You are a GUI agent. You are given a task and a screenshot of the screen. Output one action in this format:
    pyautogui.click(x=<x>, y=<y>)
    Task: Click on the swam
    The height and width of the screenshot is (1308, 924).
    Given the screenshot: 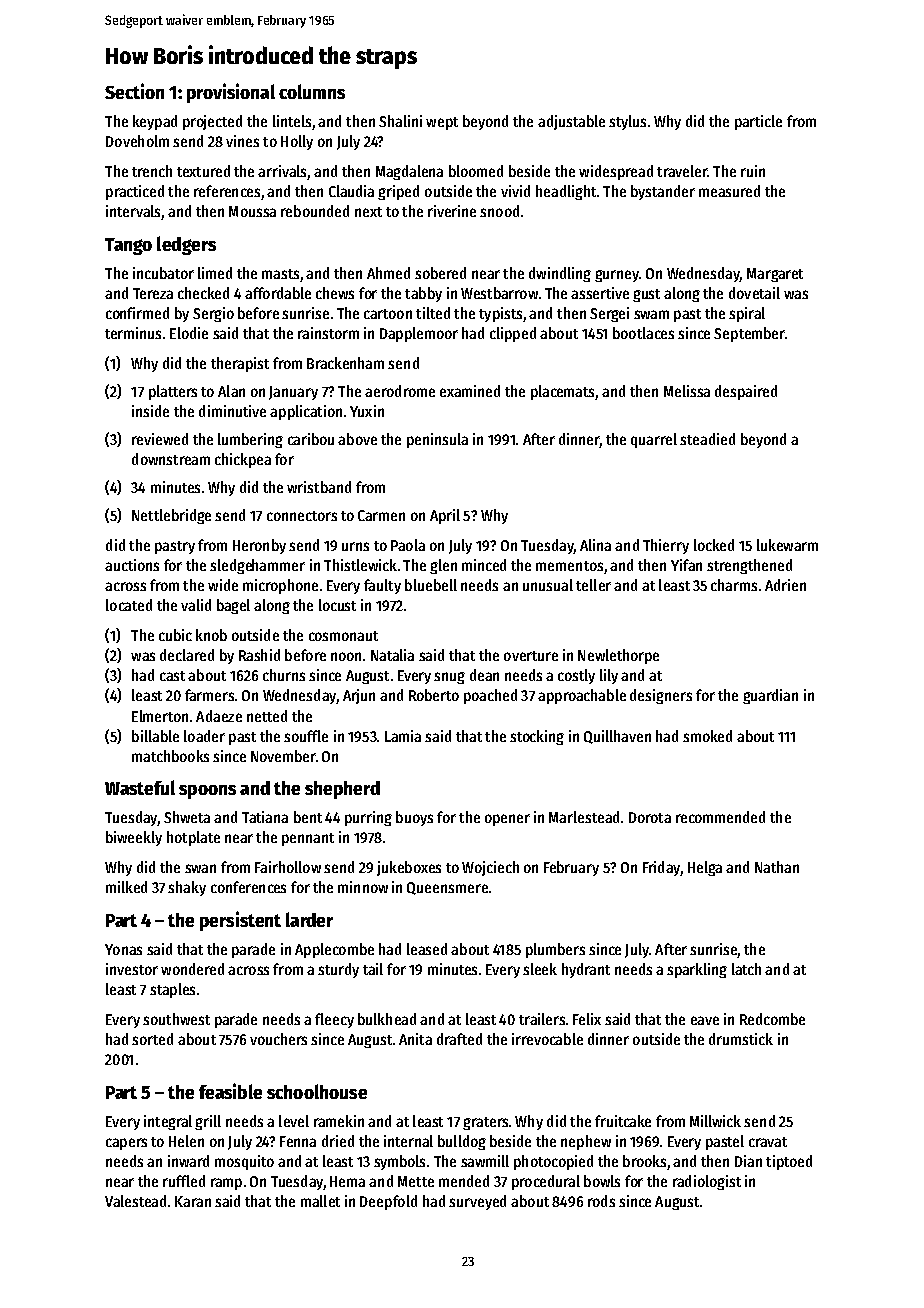 What is the action you would take?
    pyautogui.click(x=651, y=314)
